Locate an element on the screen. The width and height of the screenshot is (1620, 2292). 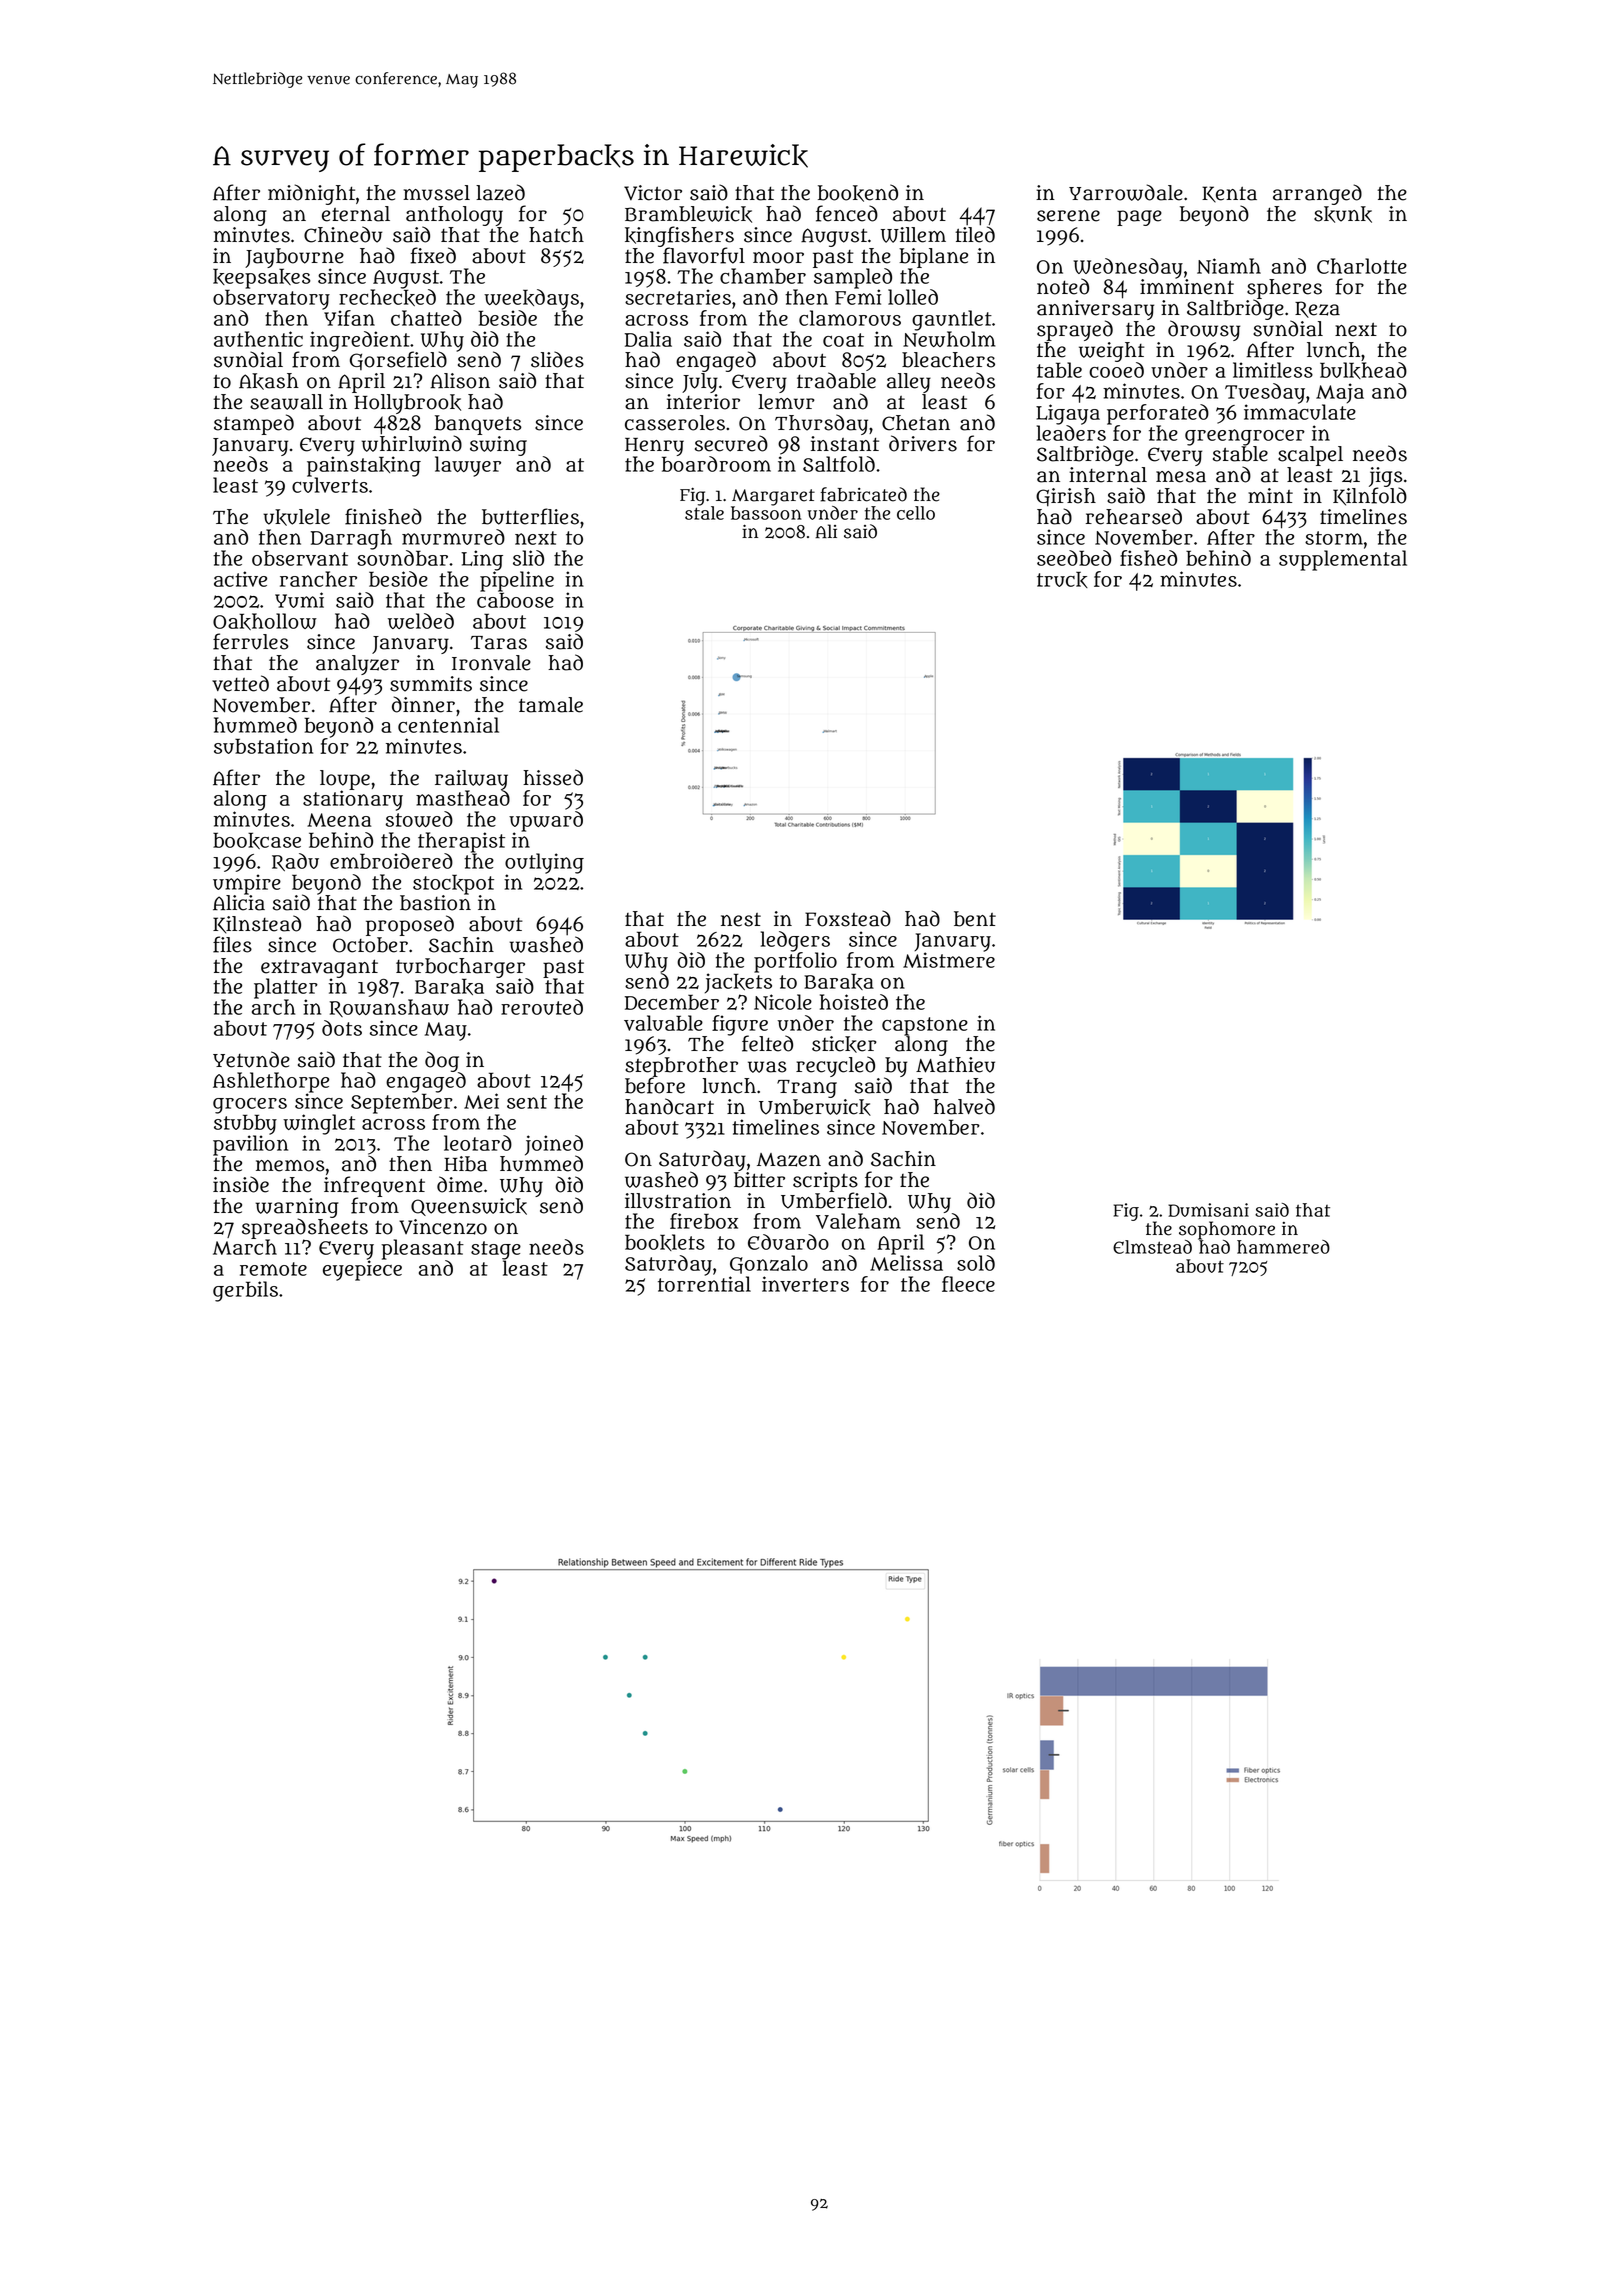
rehearsed is located at coordinates (1134, 516).
